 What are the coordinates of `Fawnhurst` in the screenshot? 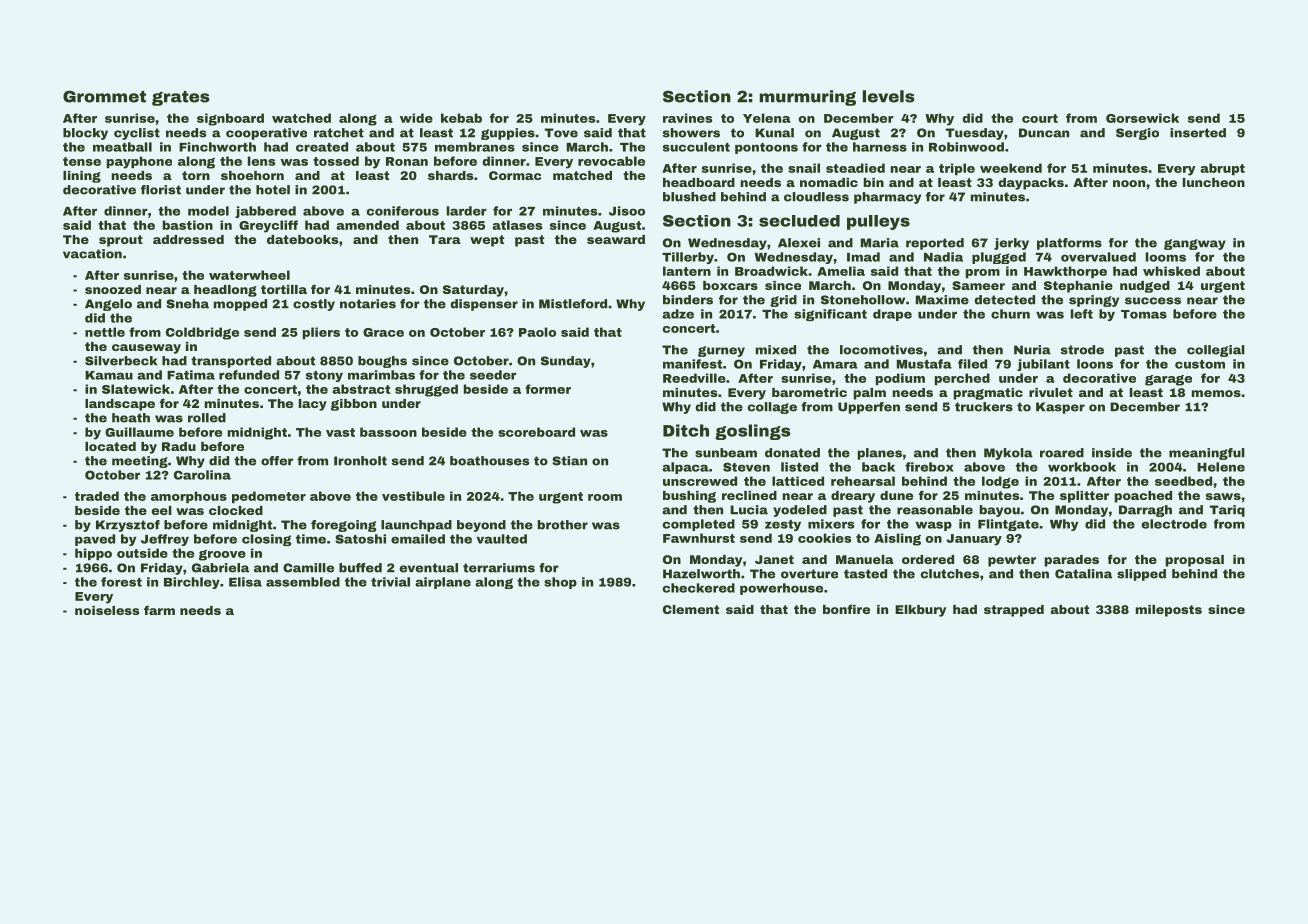 It's located at (699, 538).
